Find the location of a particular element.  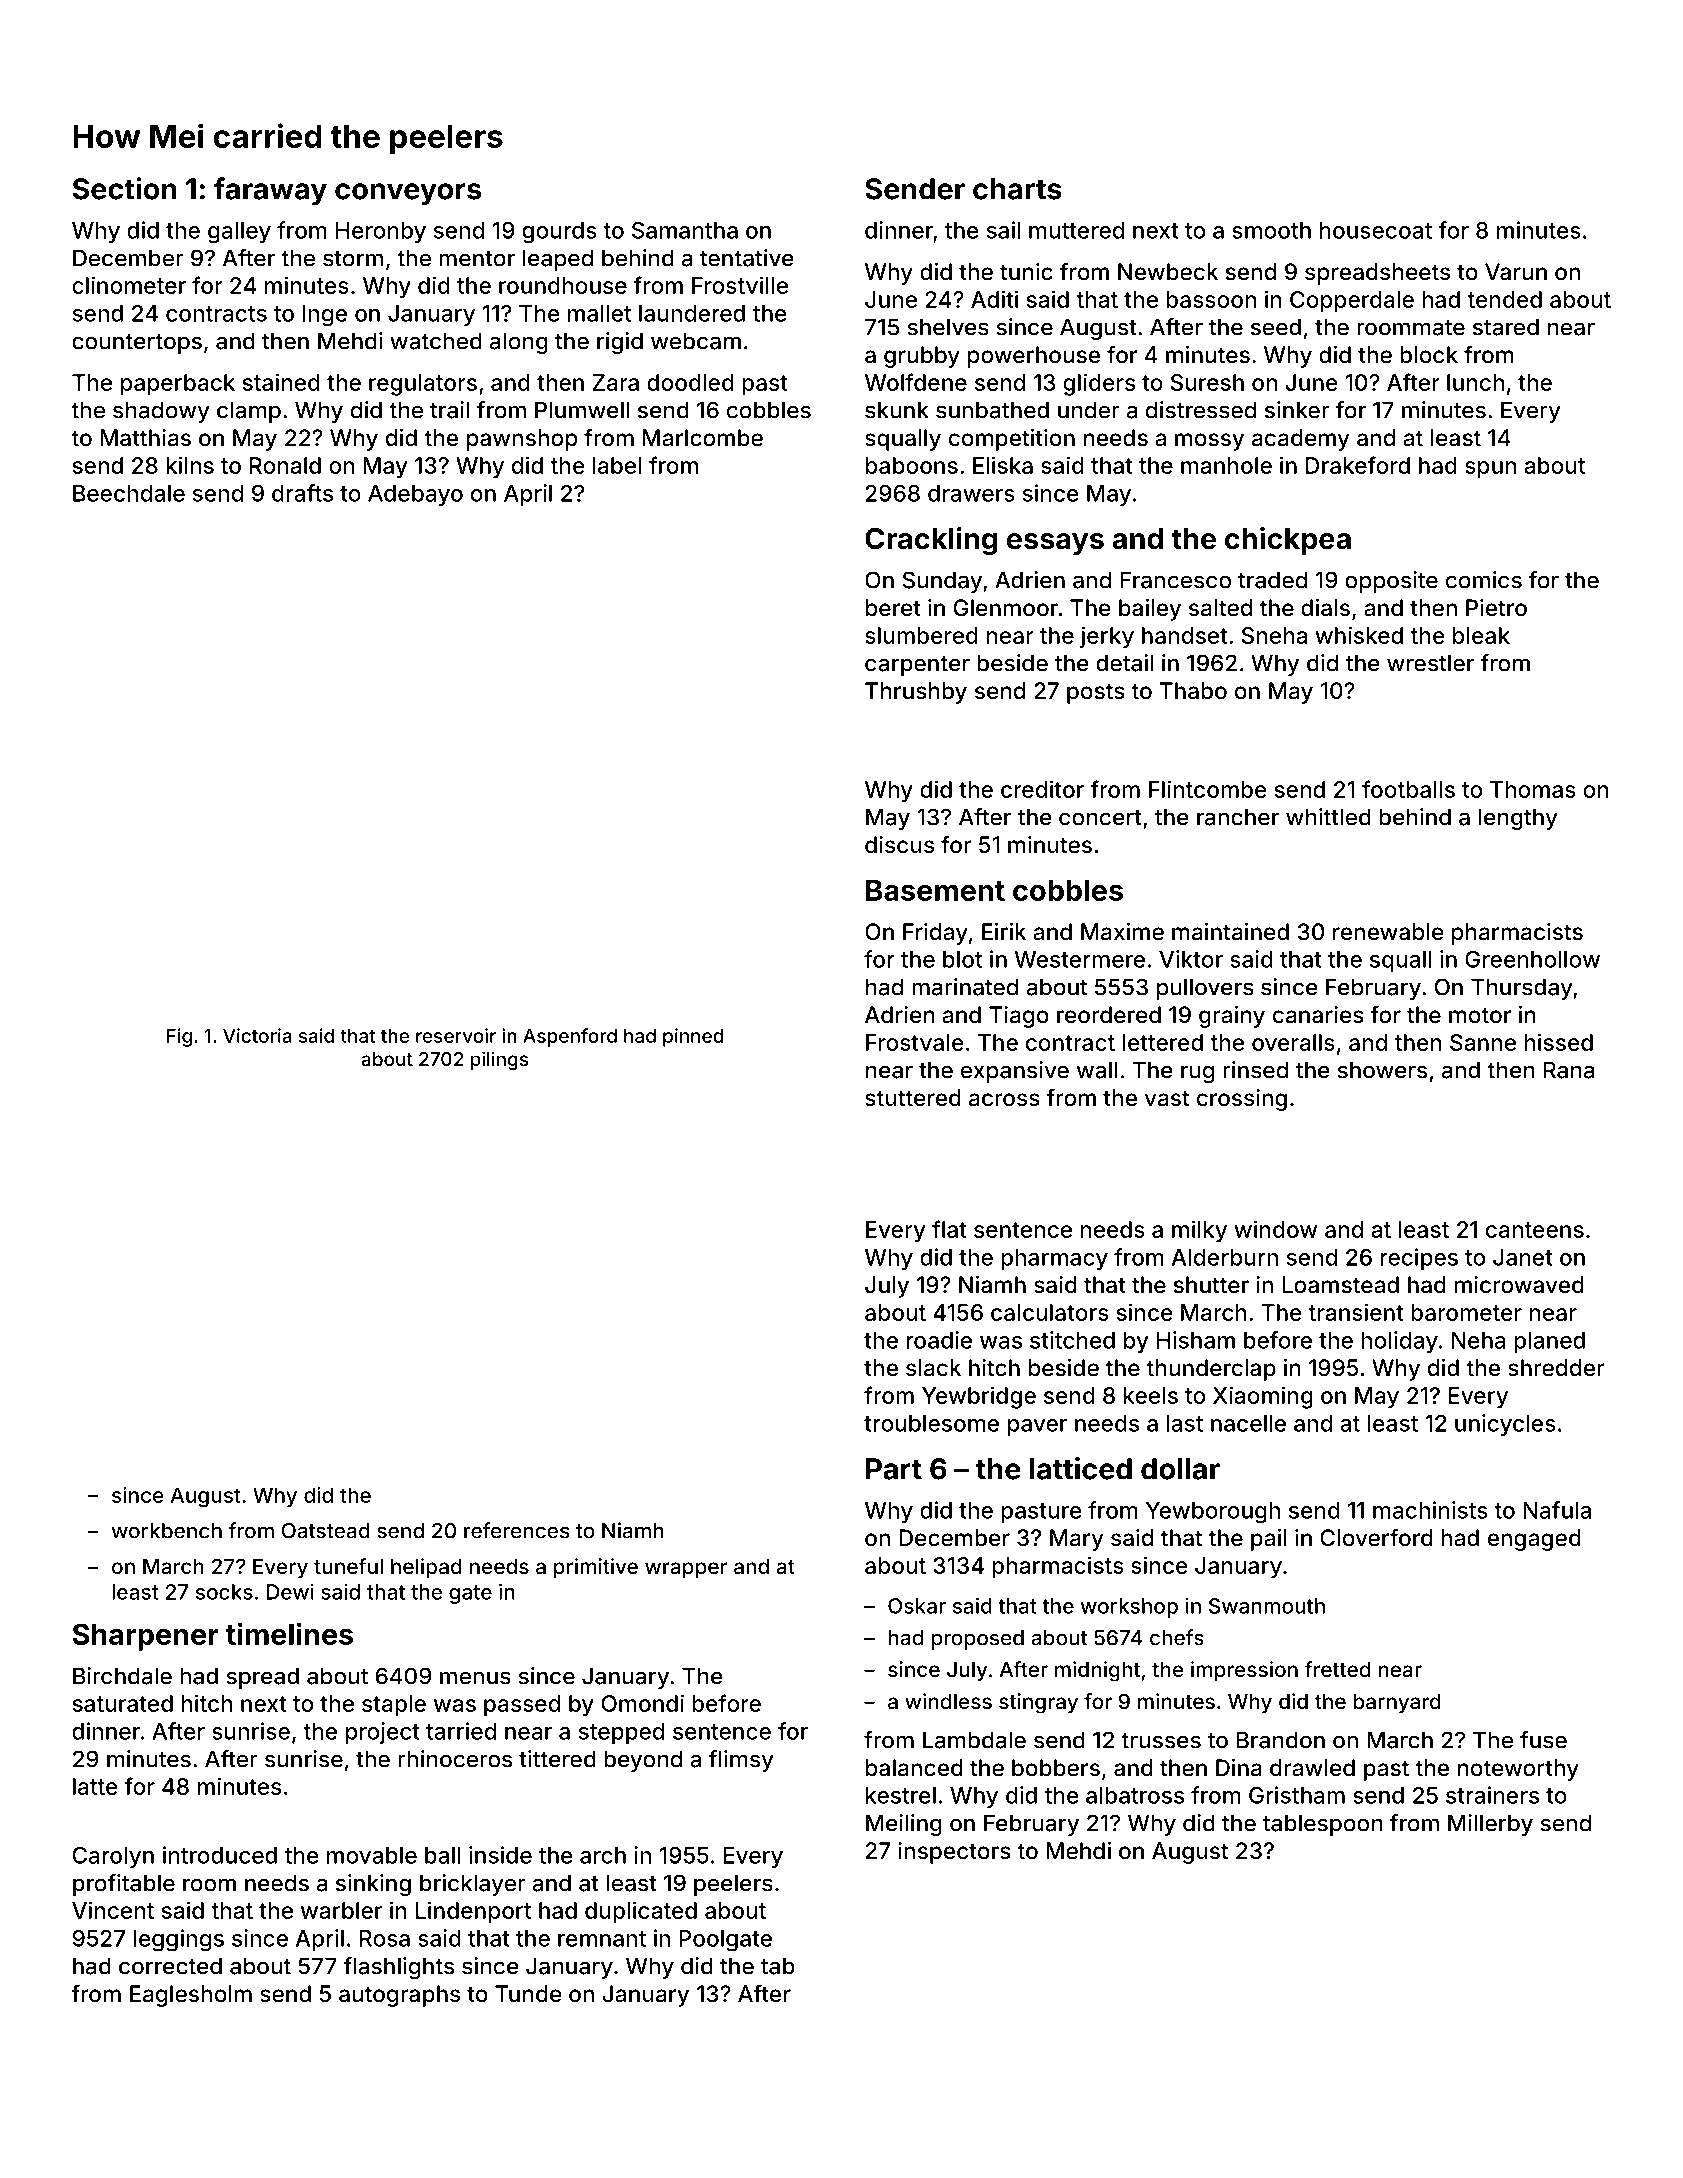

duplicated is located at coordinates (641, 1912).
